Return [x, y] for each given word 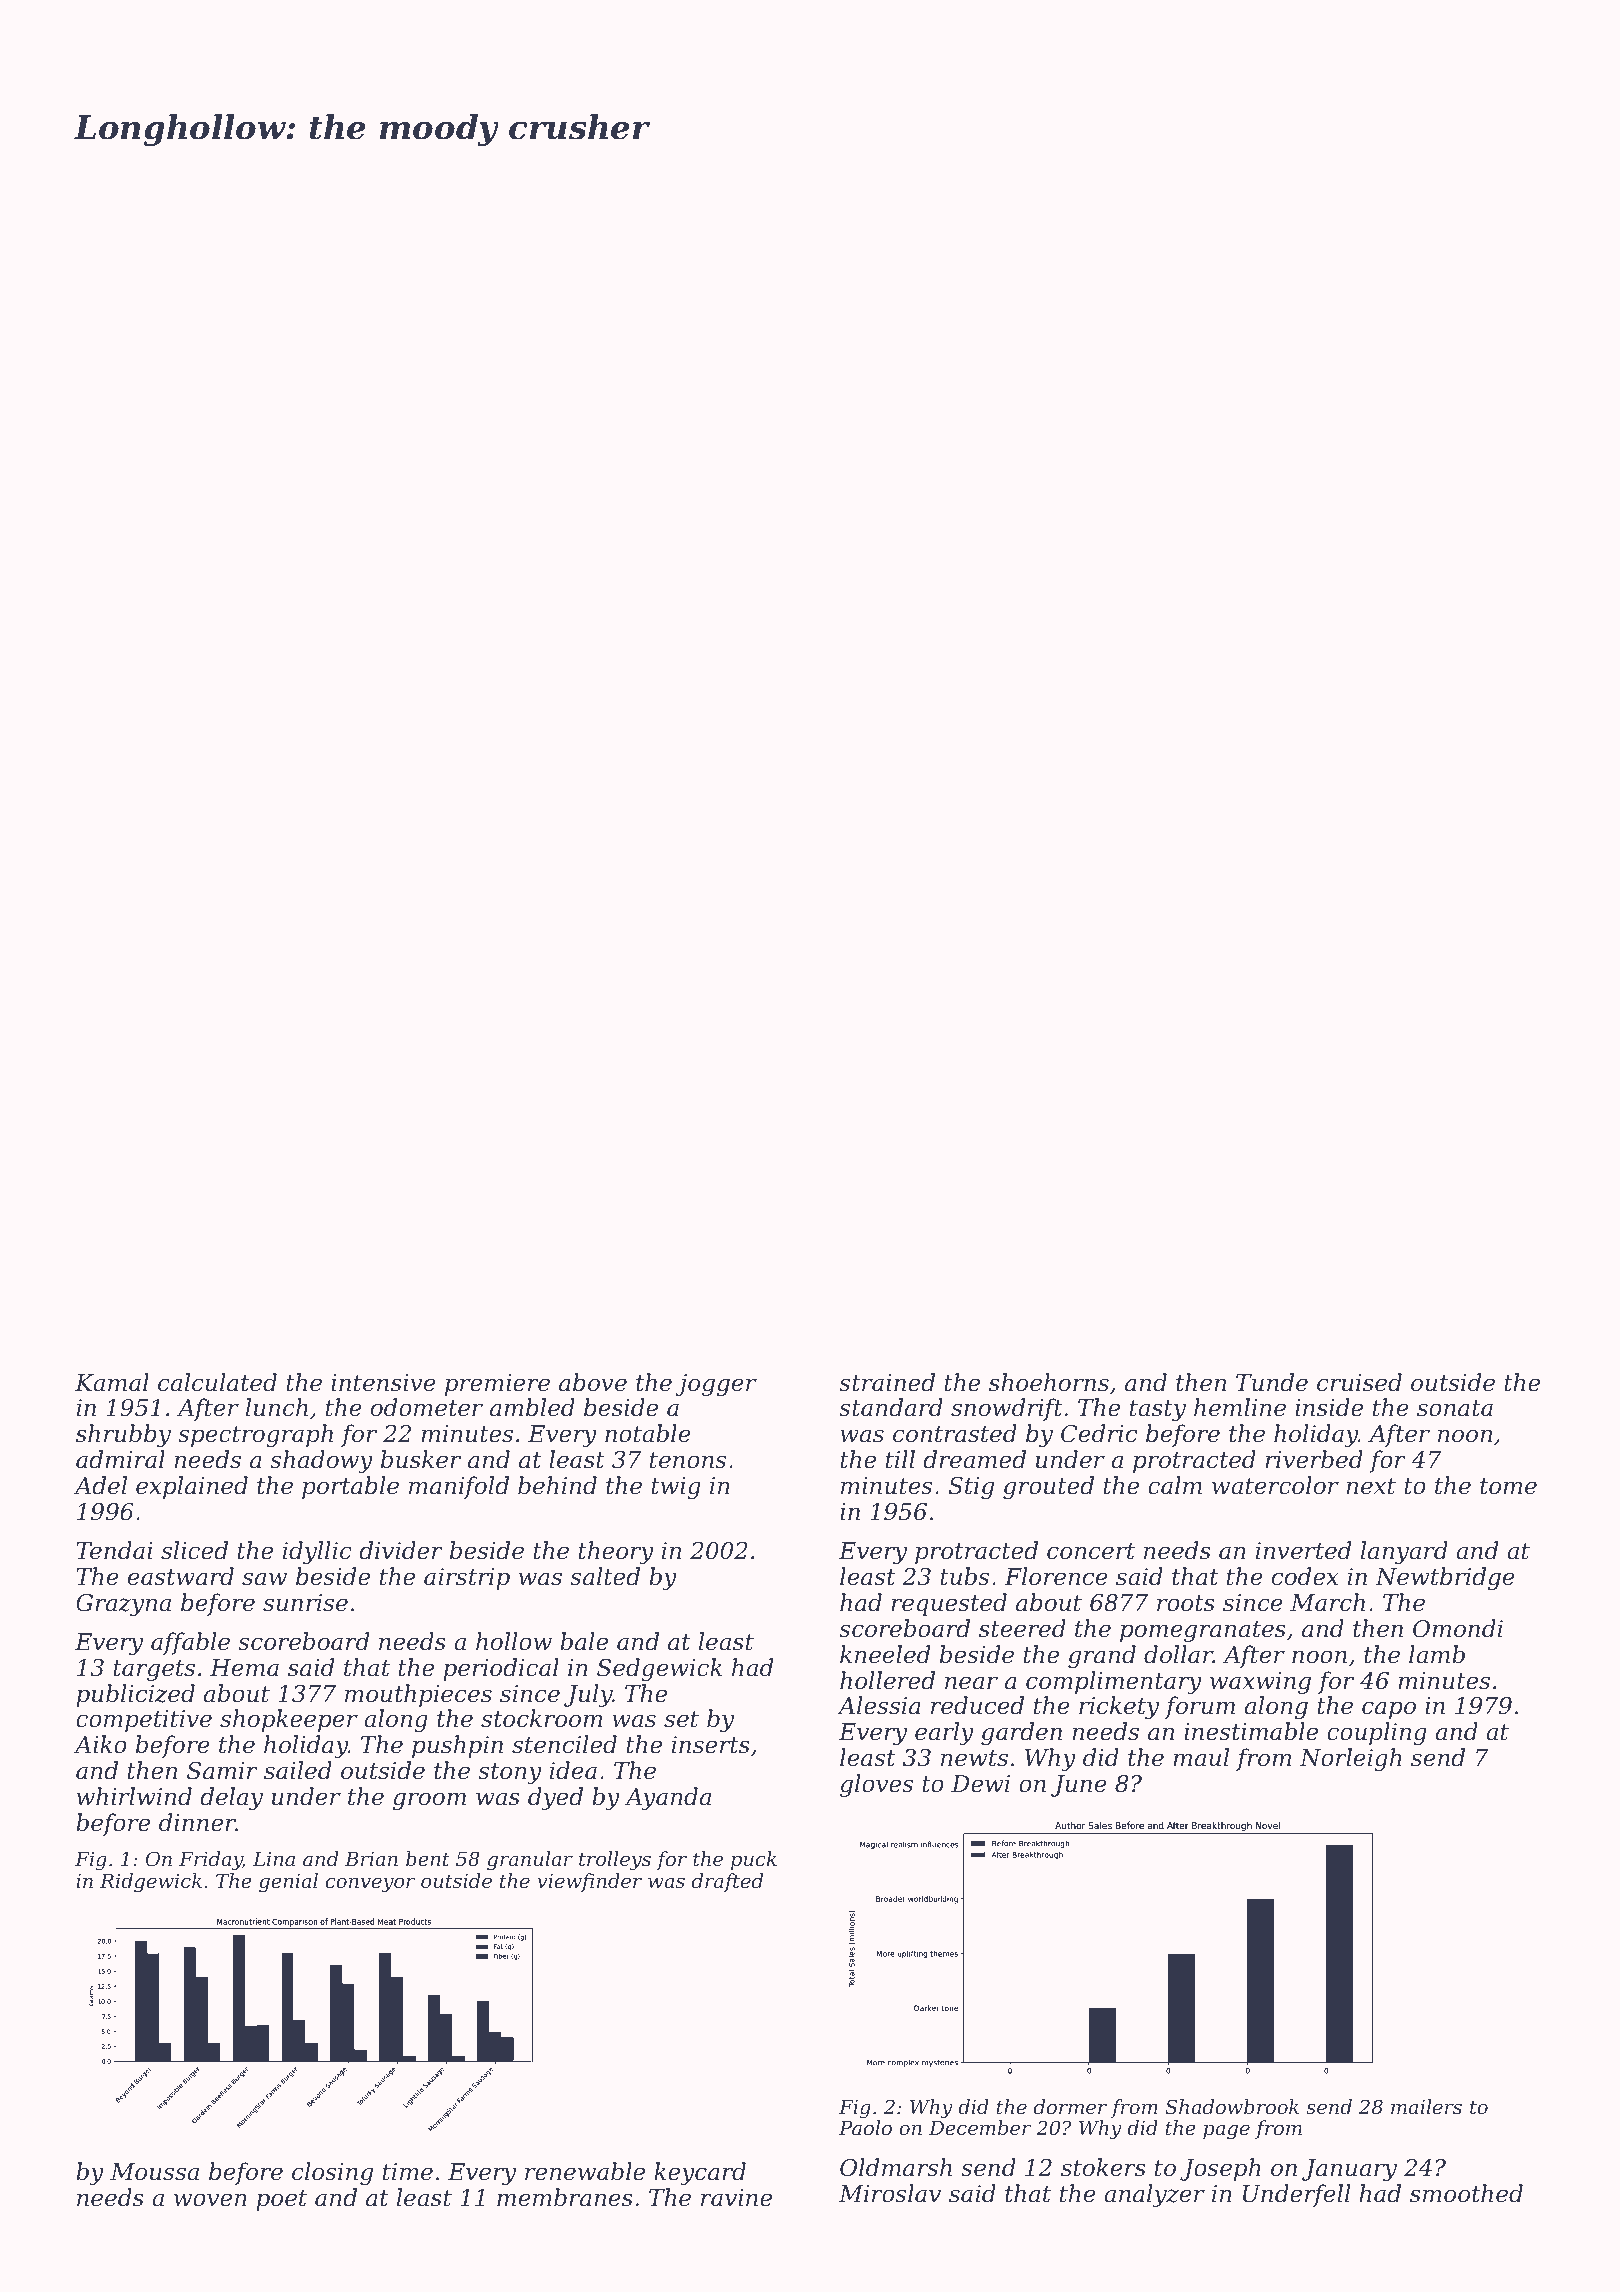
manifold [459, 1487]
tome [1508, 1486]
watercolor [1275, 1485]
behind [557, 1485]
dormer [1070, 2106]
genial [288, 1883]
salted [605, 1576]
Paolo [865, 2127]
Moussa [154, 2172]
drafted [727, 1882]
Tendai [114, 1550]
